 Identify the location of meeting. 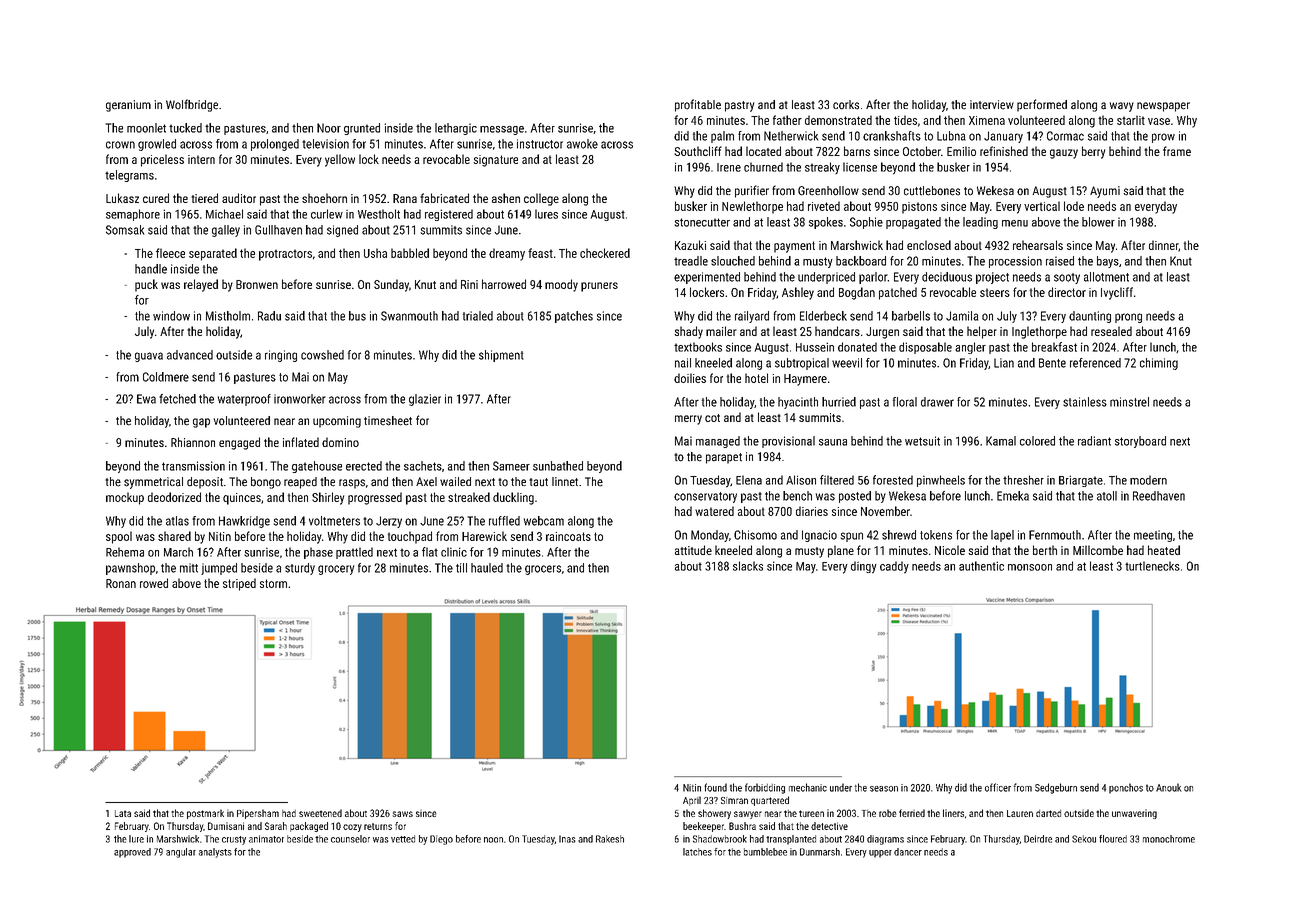
(1153, 536).
